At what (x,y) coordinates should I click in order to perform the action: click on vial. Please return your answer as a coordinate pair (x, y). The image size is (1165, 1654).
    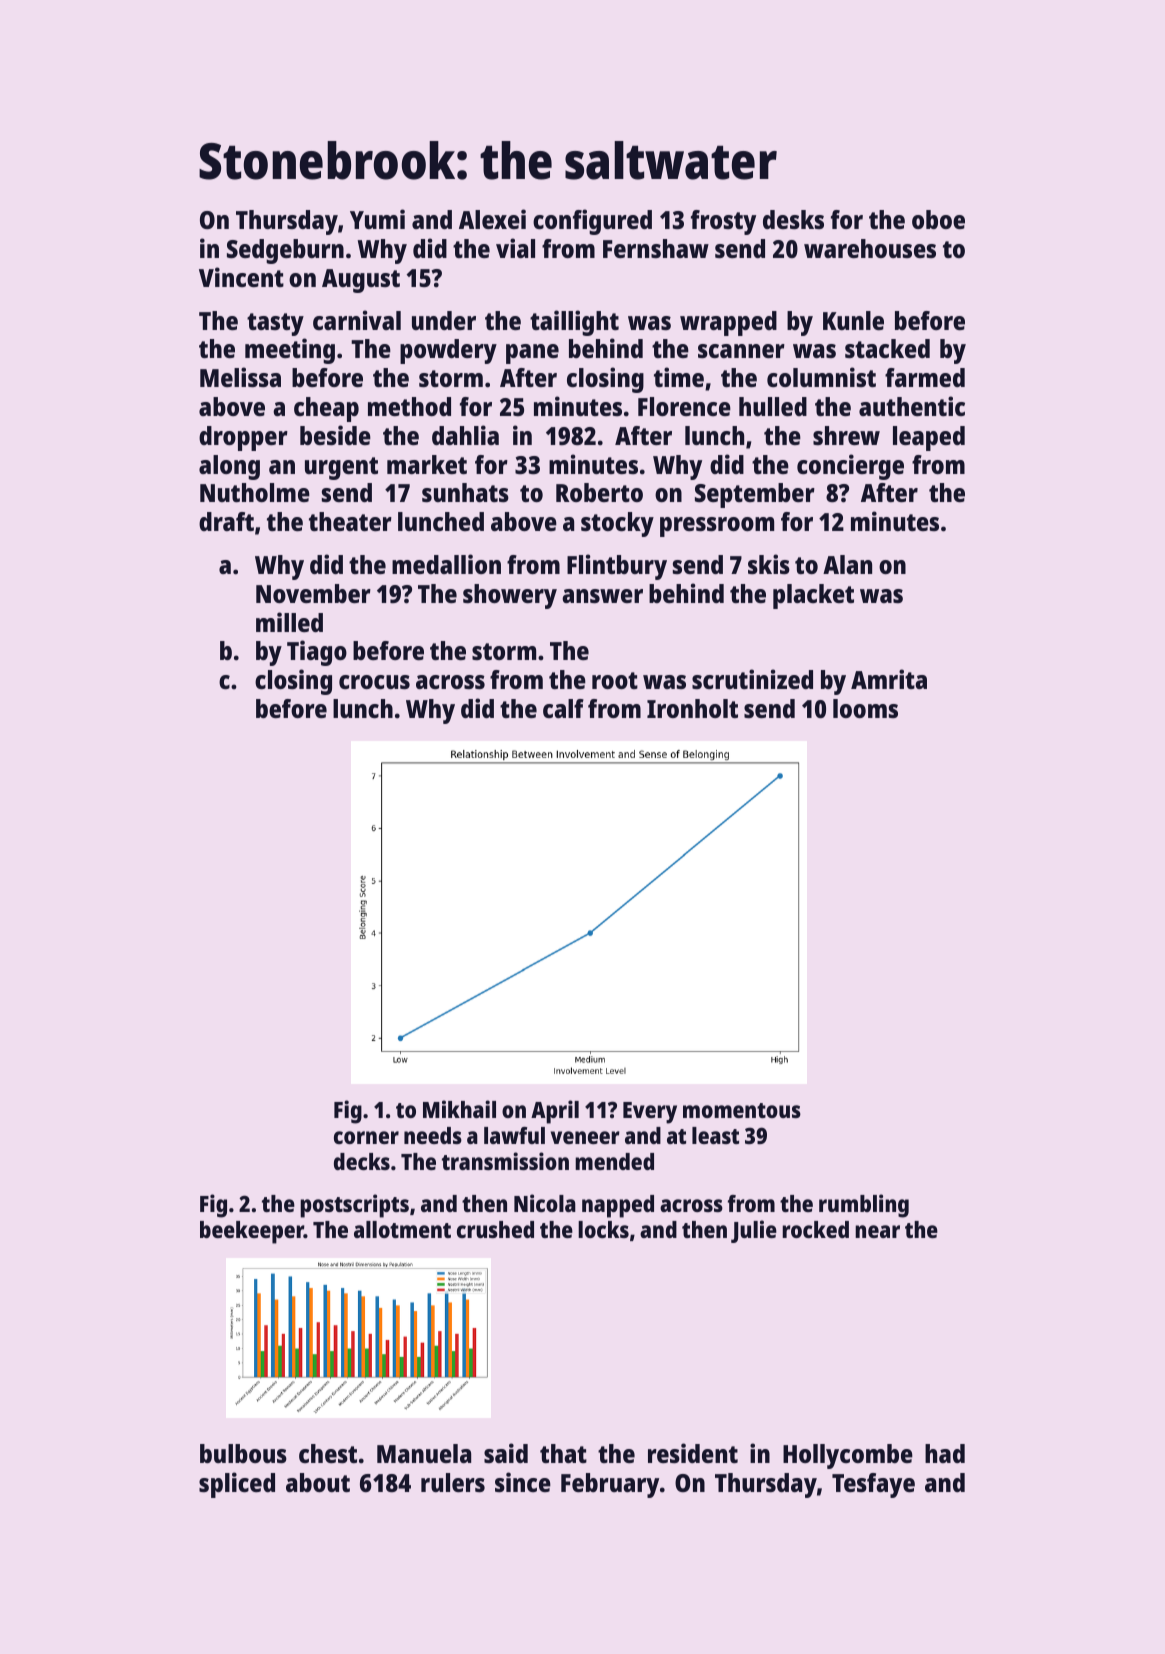
    Looking at the image, I should click on (515, 248).
